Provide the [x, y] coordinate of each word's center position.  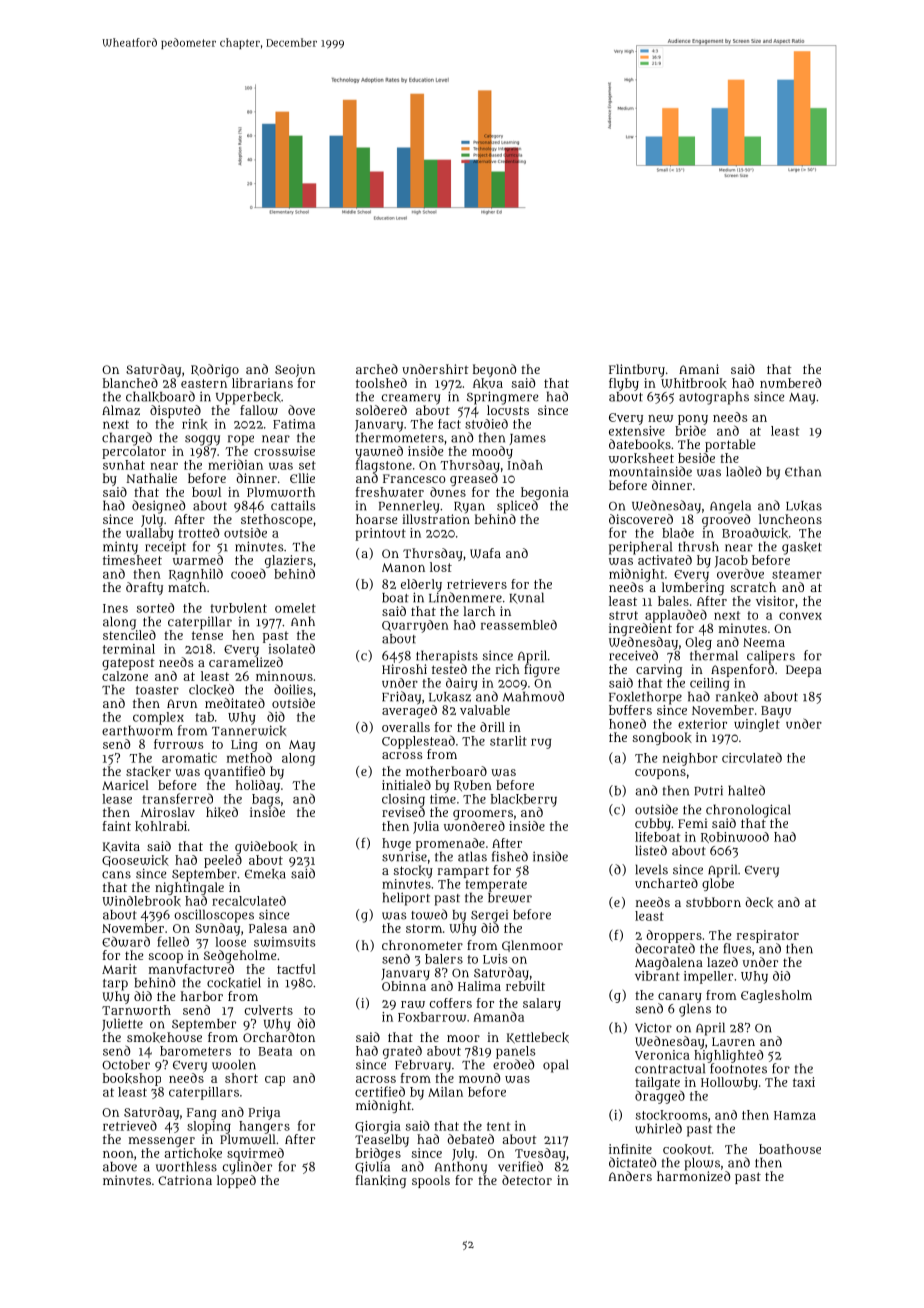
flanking [381, 1181]
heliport [406, 899]
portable [730, 445]
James [527, 439]
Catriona [185, 1180]
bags [266, 800]
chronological [748, 811]
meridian [235, 464]
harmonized [693, 1176]
